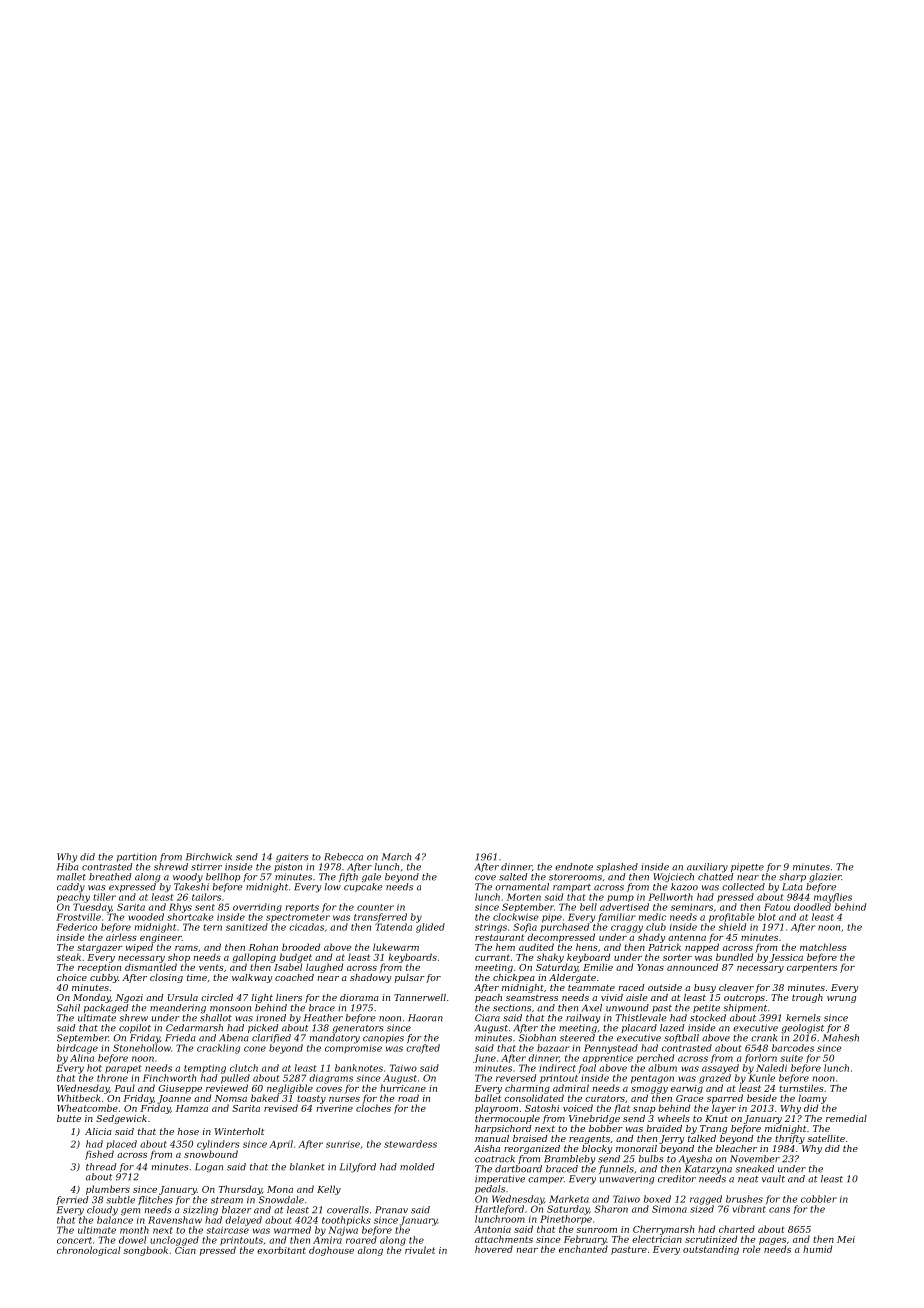 The height and width of the screenshot is (1308, 924). What do you see at coordinates (344, 1099) in the screenshot?
I see `nurses` at bounding box center [344, 1099].
